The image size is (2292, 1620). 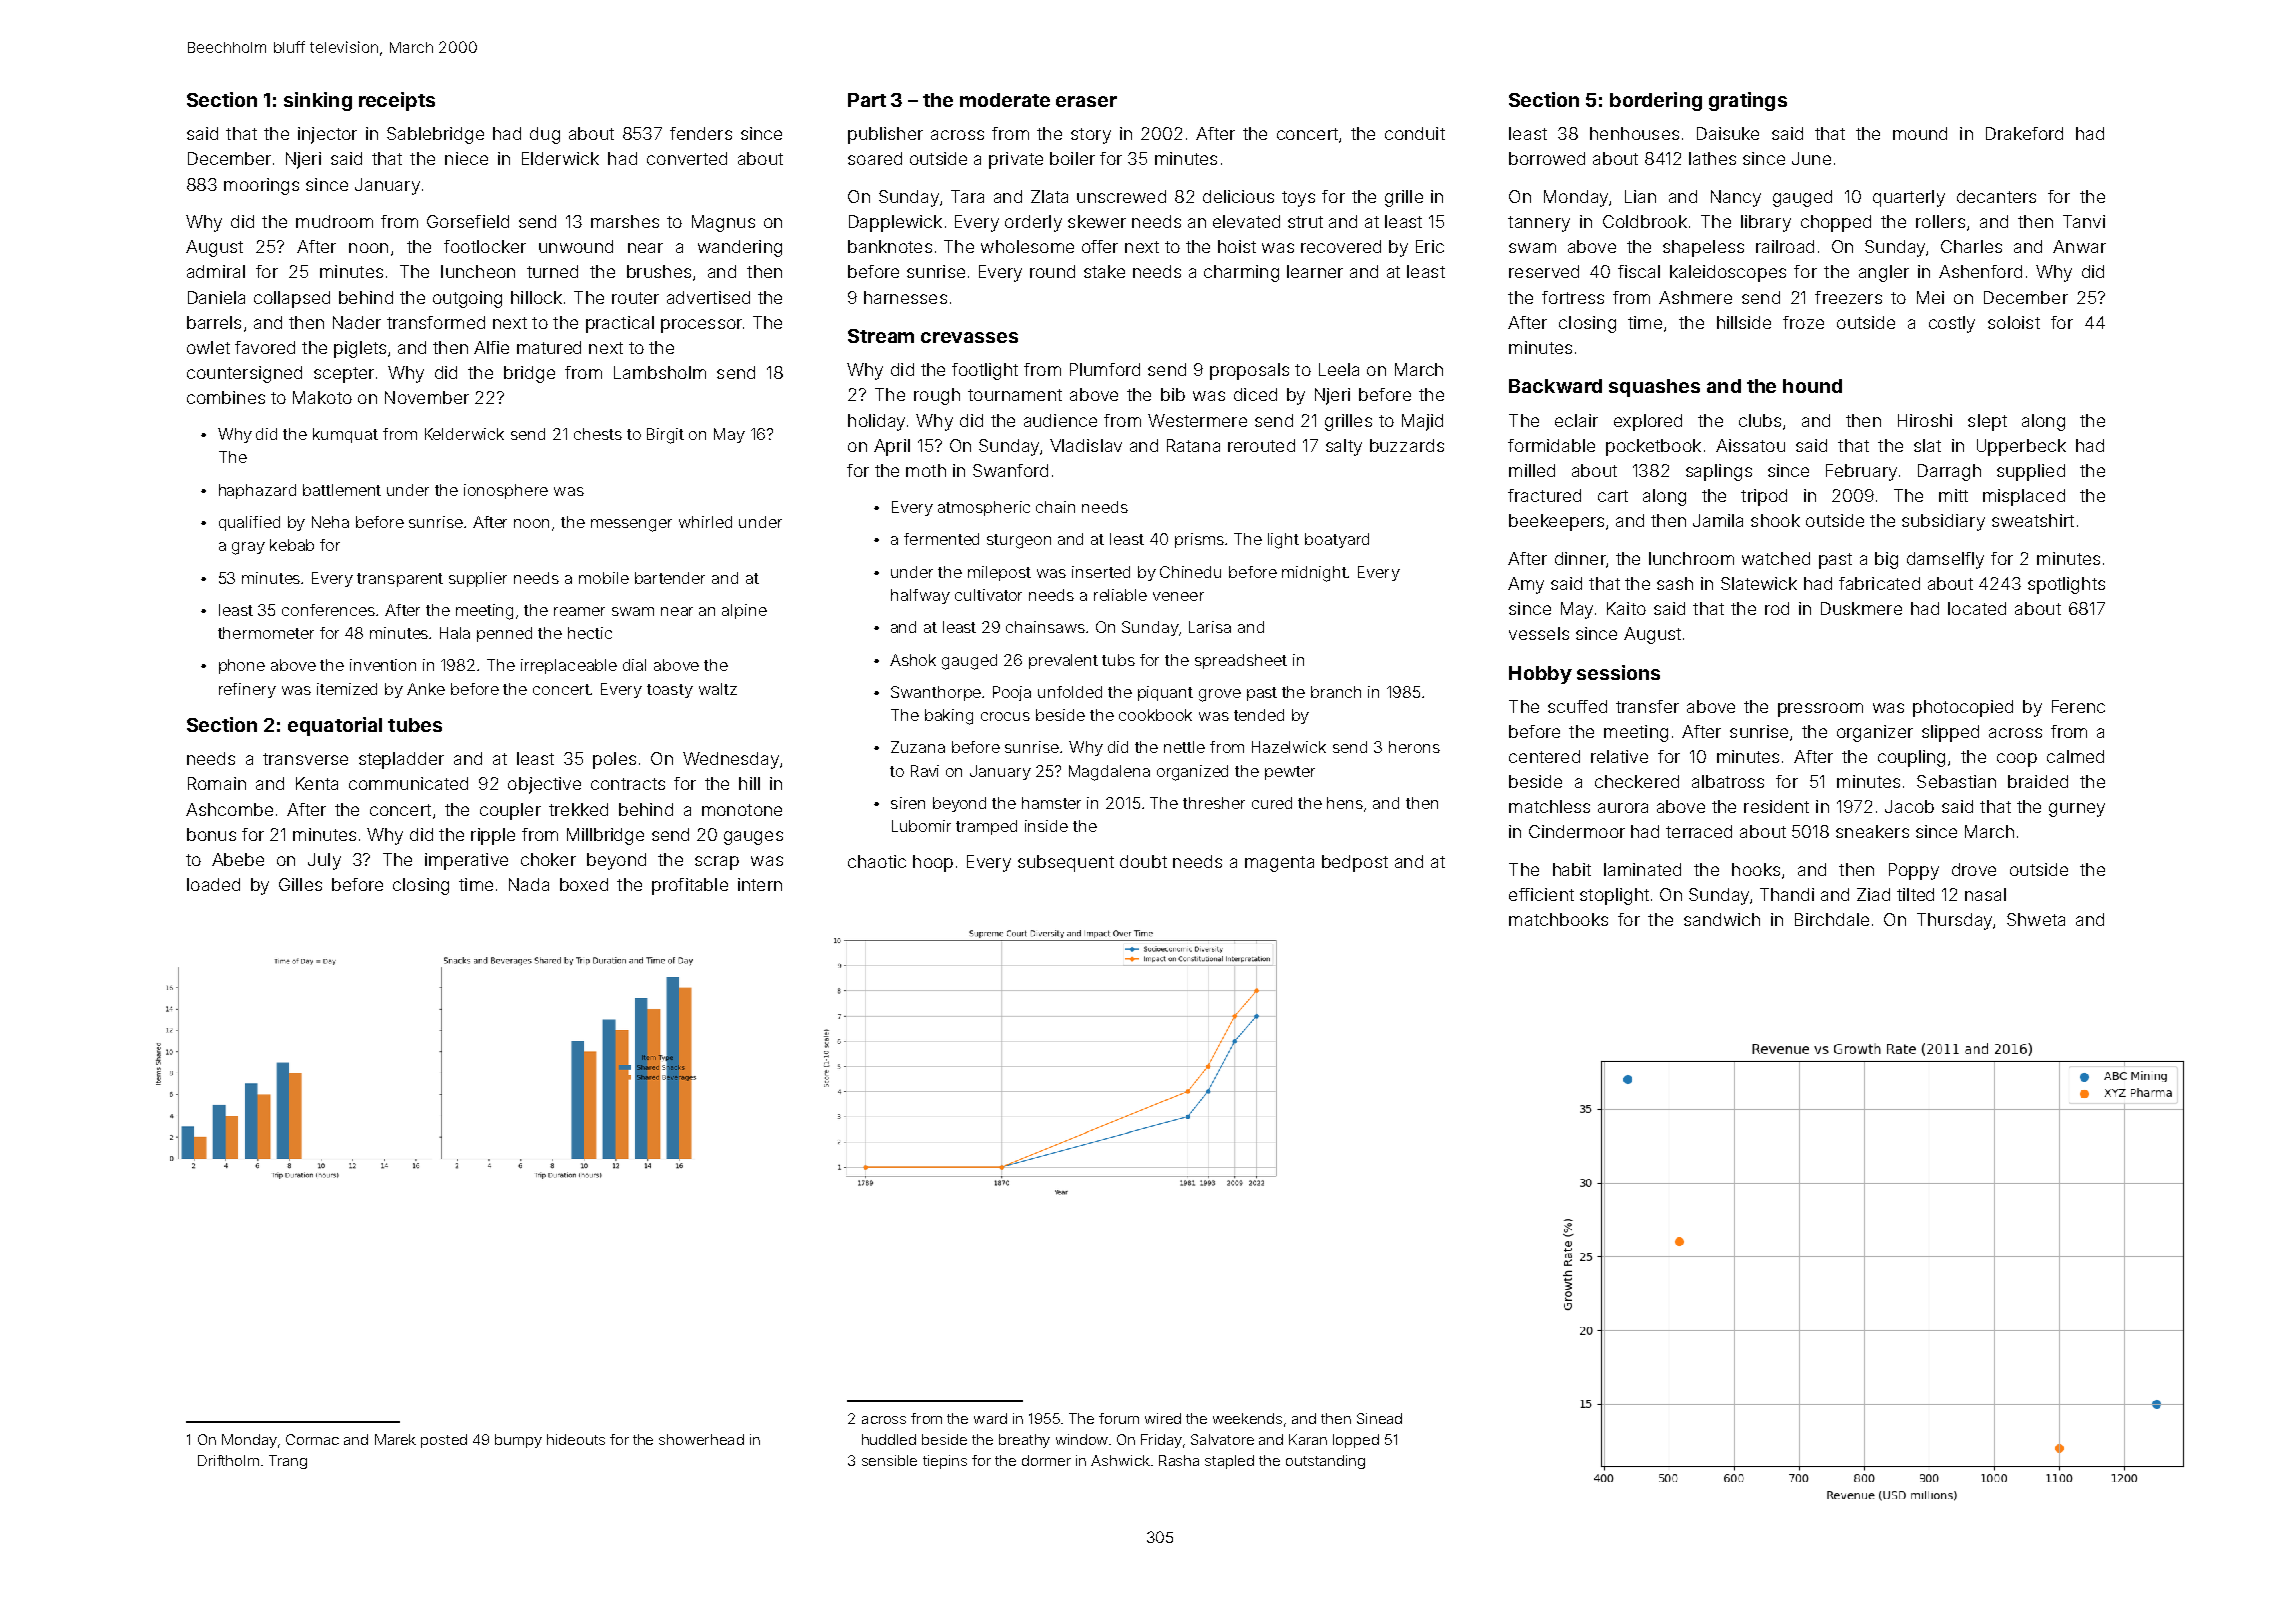 What do you see at coordinates (1010, 470) in the screenshot?
I see `Swanford` at bounding box center [1010, 470].
